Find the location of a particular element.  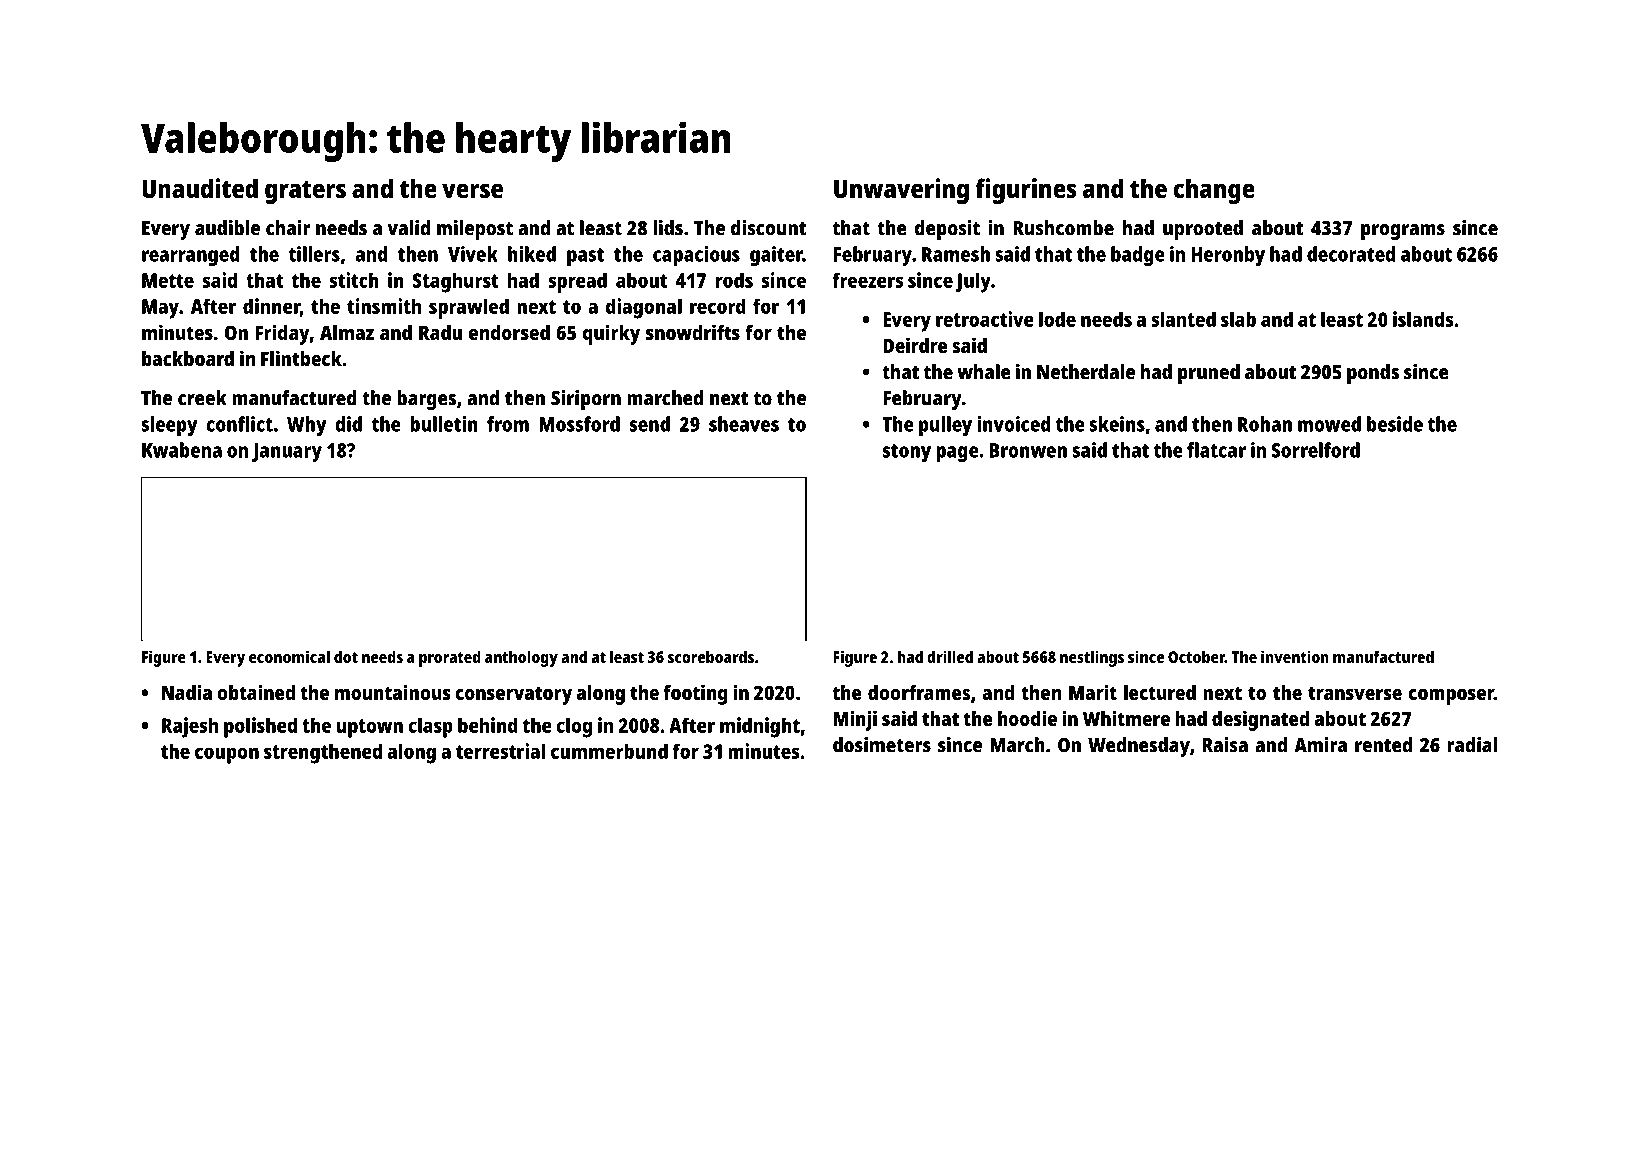

Almaz is located at coordinates (347, 332).
